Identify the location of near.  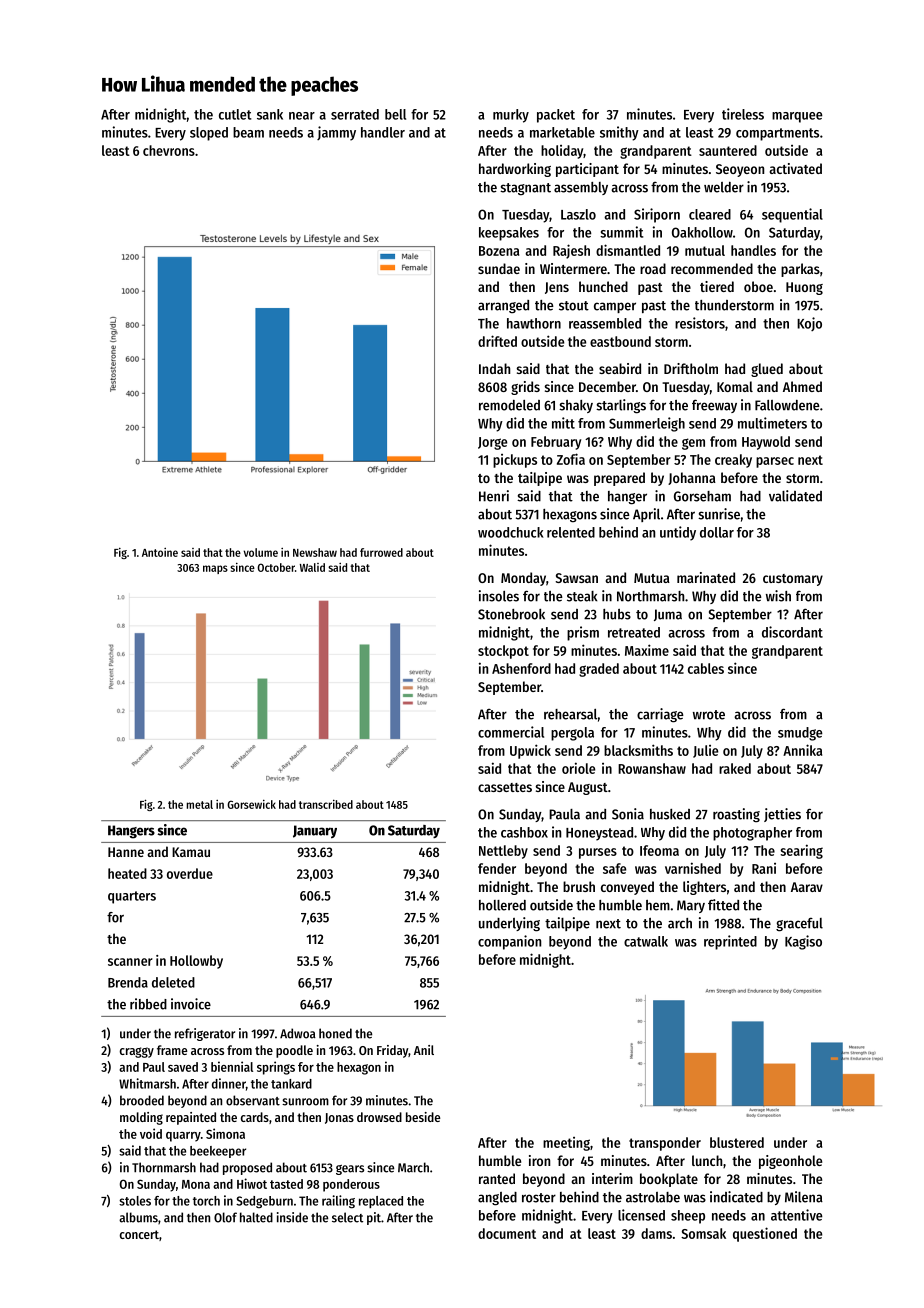
(302, 116).
